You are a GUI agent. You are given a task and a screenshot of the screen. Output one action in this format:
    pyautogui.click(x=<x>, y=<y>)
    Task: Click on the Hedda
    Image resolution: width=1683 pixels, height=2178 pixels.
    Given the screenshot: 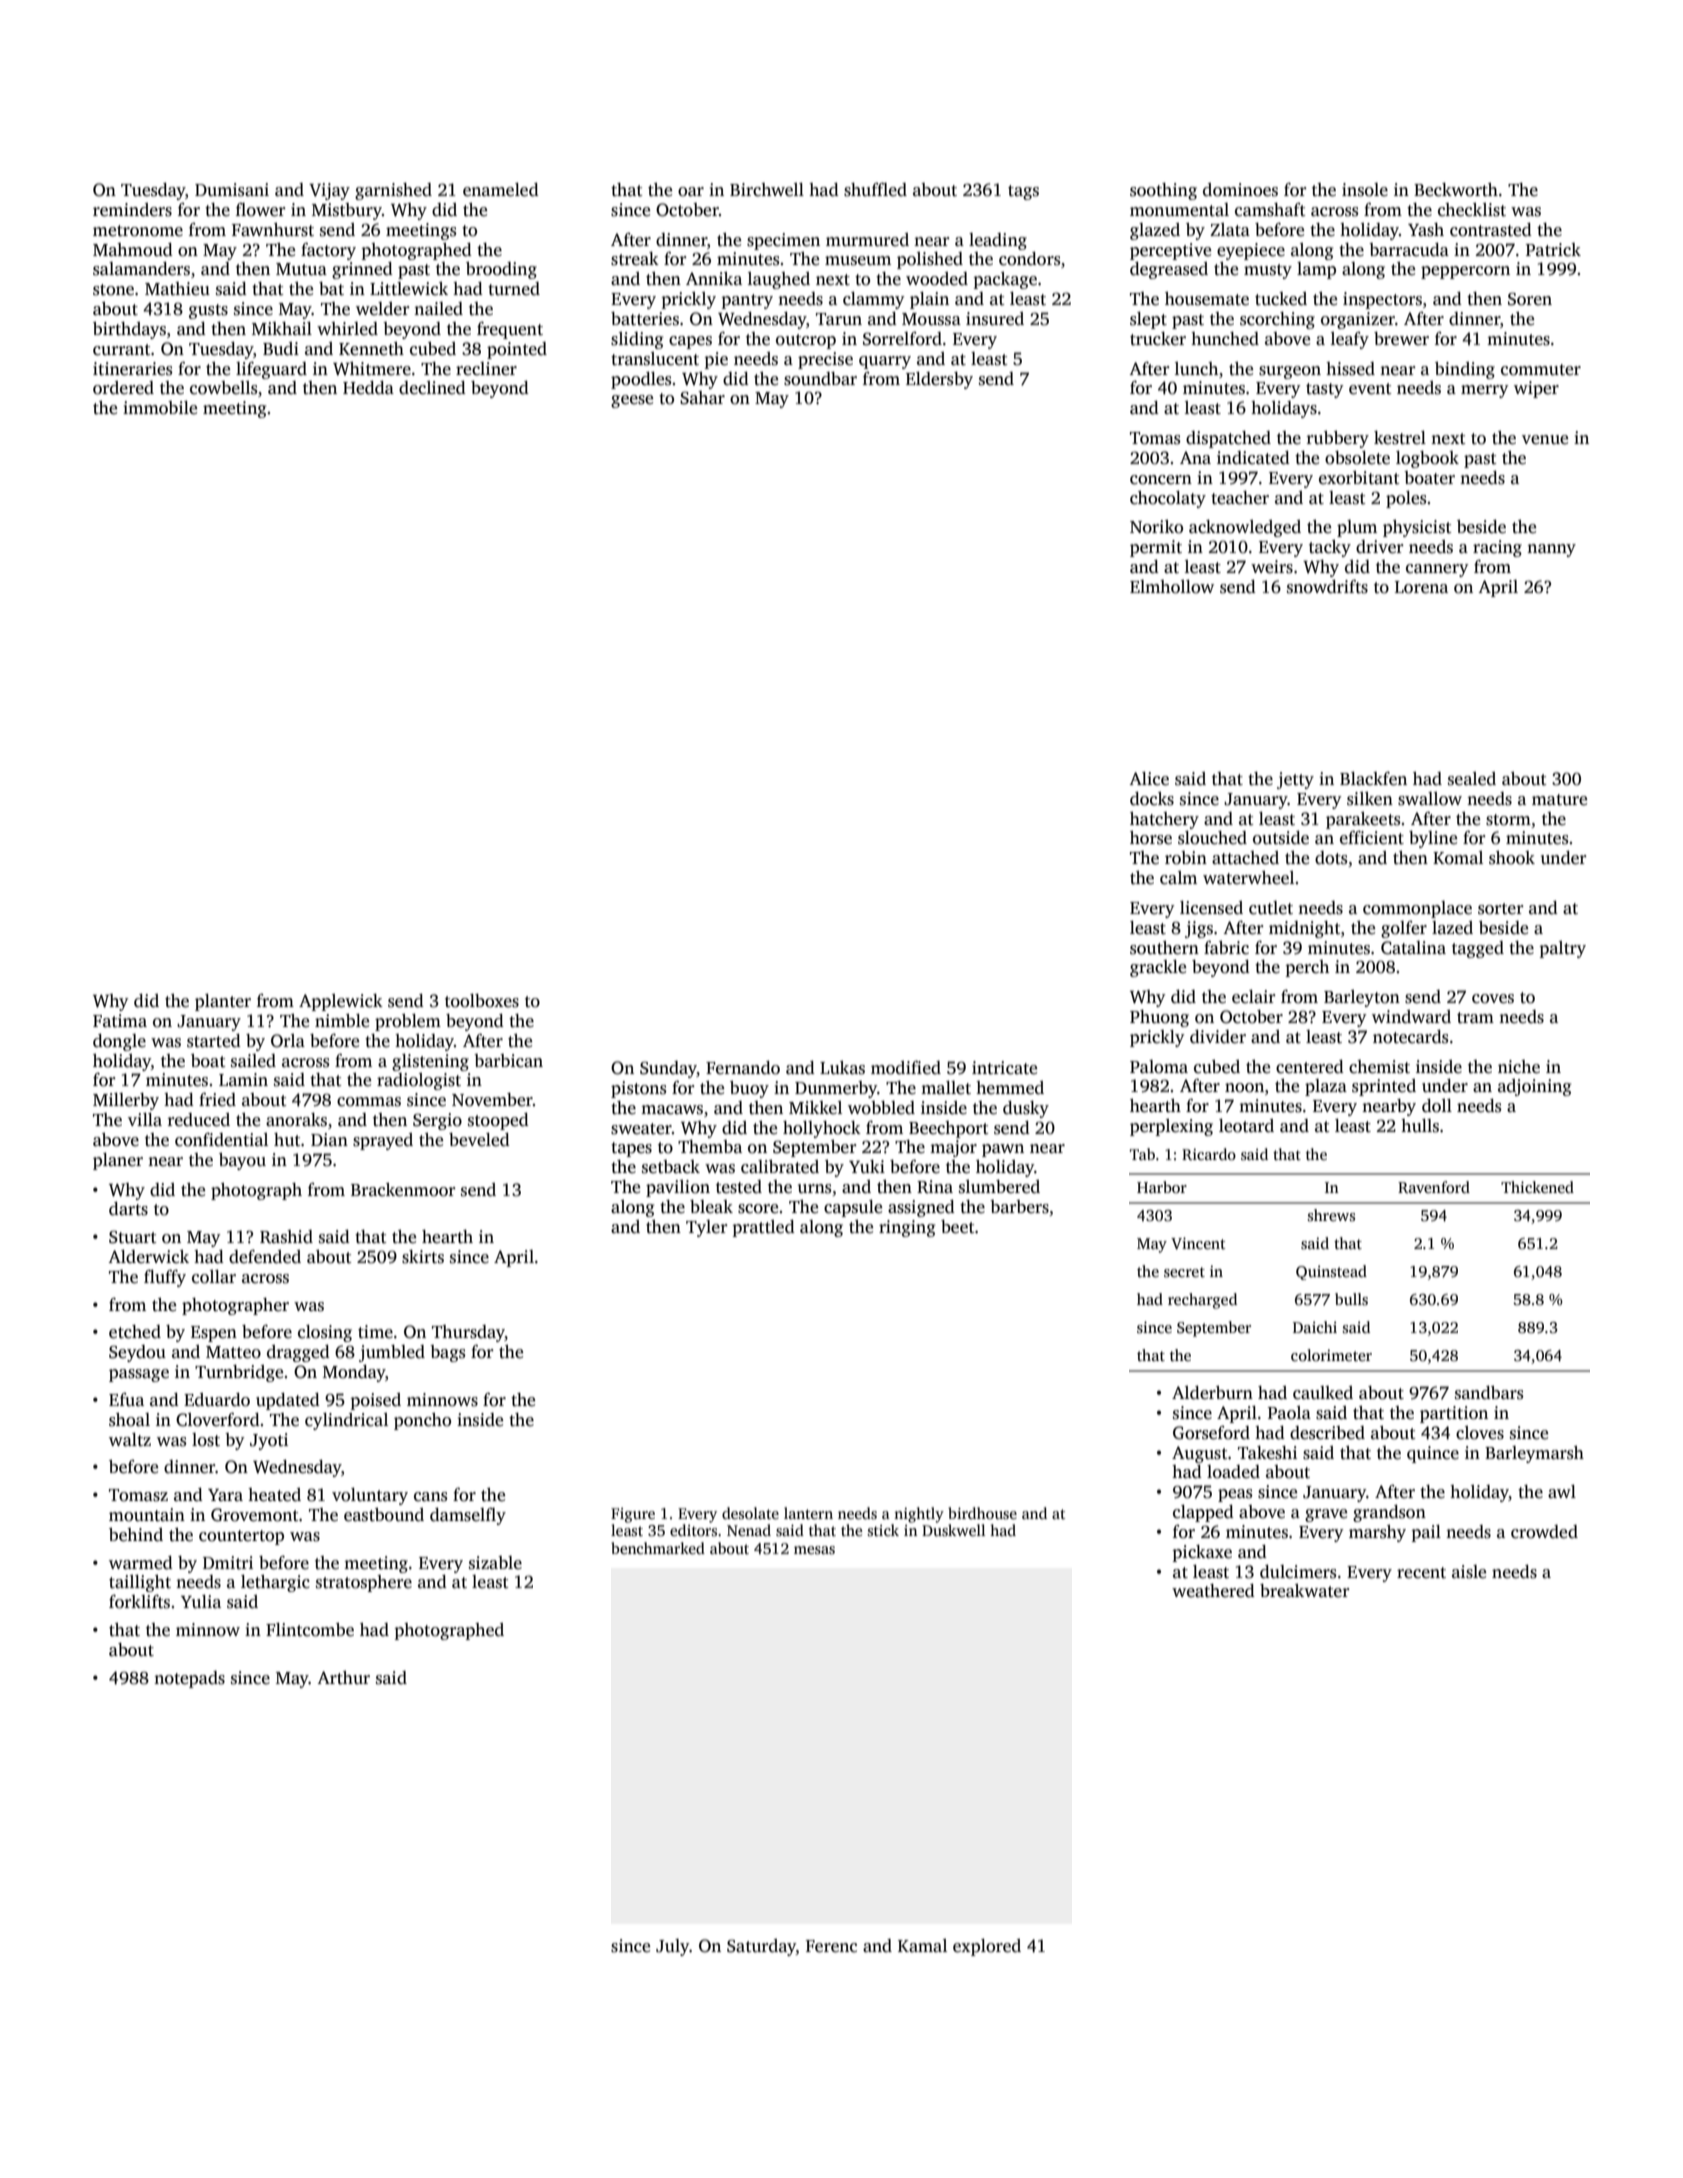 What is the action you would take?
    pyautogui.click(x=368, y=388)
